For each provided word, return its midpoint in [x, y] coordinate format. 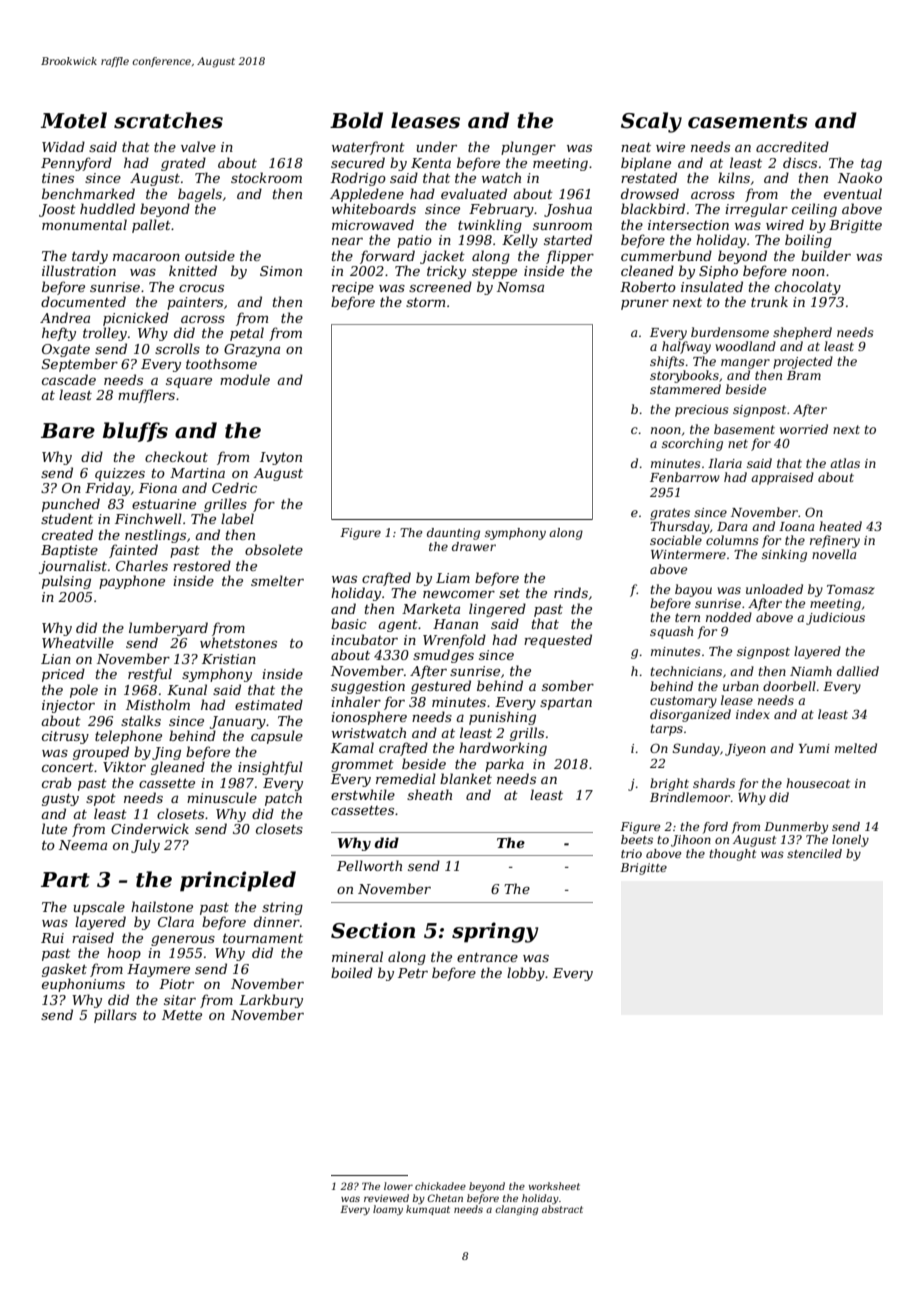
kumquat [428, 1210]
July [145, 846]
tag [871, 165]
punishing [502, 718]
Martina [197, 473]
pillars [115, 1016]
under [436, 146]
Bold [356, 120]
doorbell [789, 686]
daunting [453, 534]
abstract [562, 1209]
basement [744, 429]
